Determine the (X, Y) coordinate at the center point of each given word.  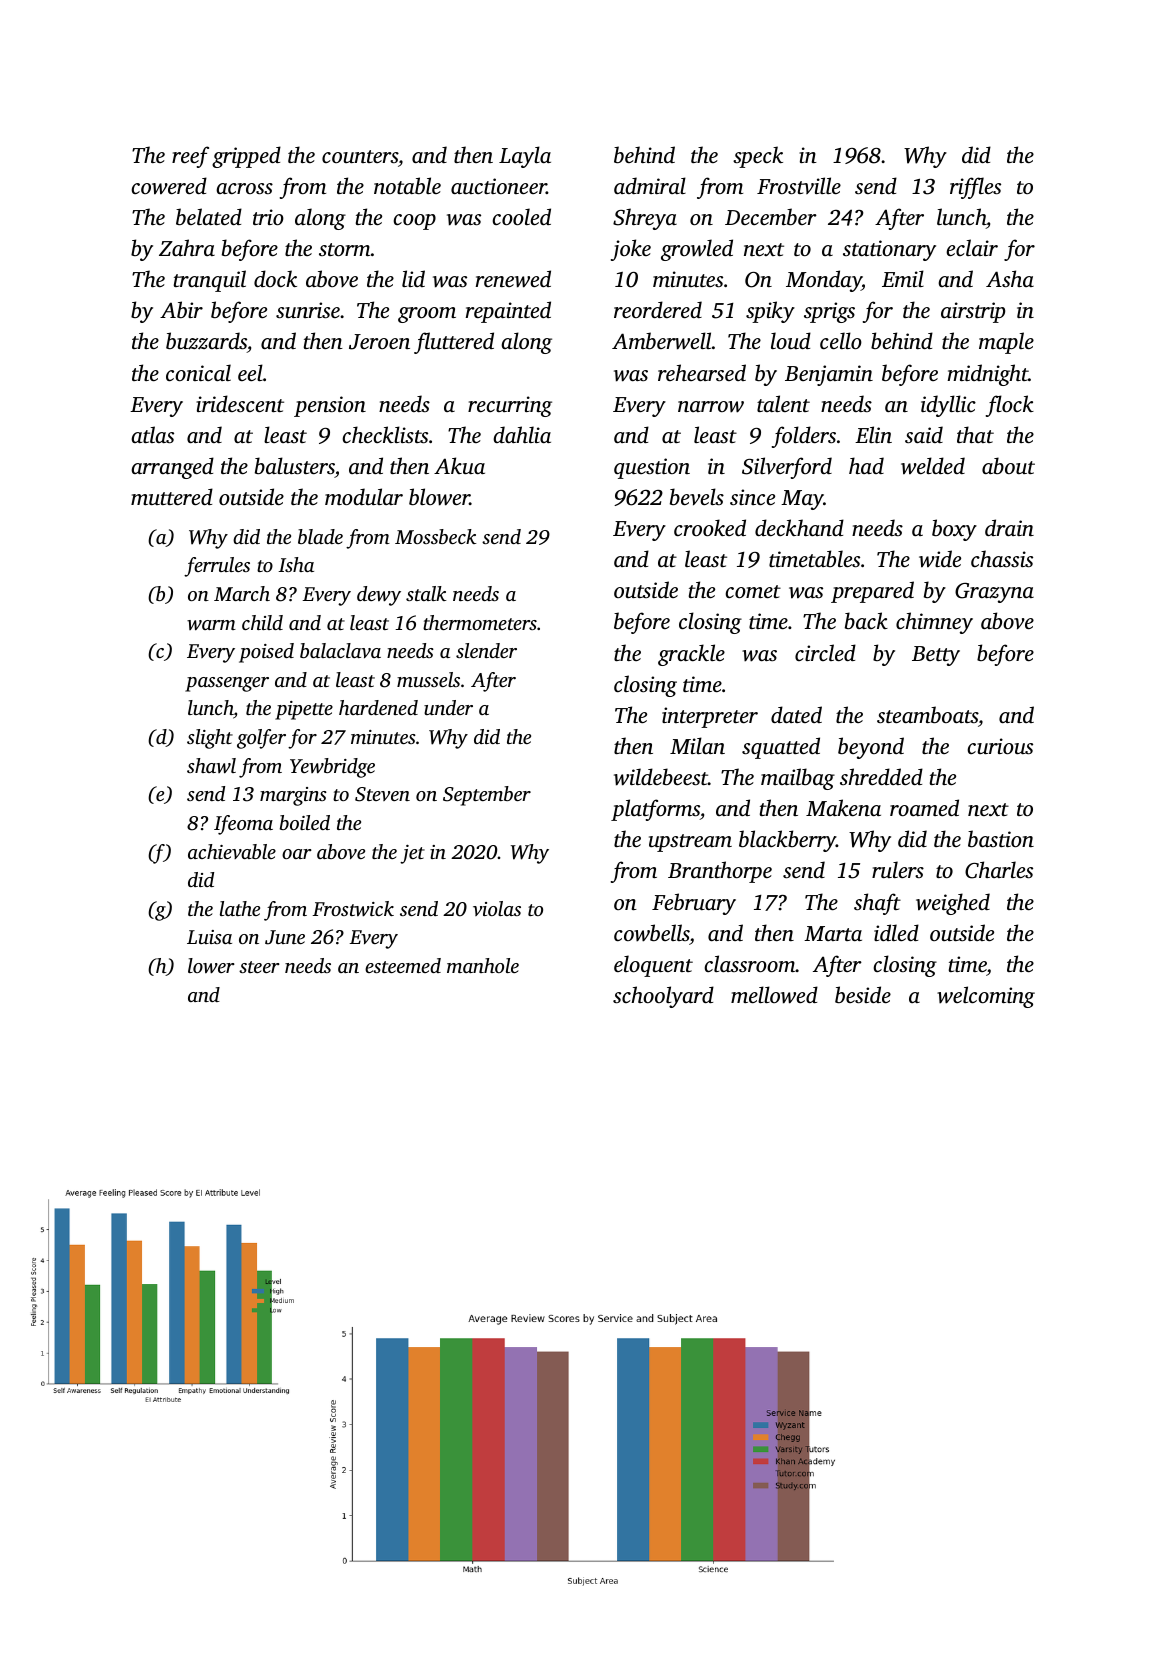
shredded (881, 776)
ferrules (217, 567)
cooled (522, 216)
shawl (211, 766)
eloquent (653, 966)
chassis (1002, 558)
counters (360, 156)
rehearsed (702, 372)
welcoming (986, 997)
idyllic (948, 406)
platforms (655, 810)
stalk (426, 593)
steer (259, 967)
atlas (152, 434)
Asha (1010, 278)
